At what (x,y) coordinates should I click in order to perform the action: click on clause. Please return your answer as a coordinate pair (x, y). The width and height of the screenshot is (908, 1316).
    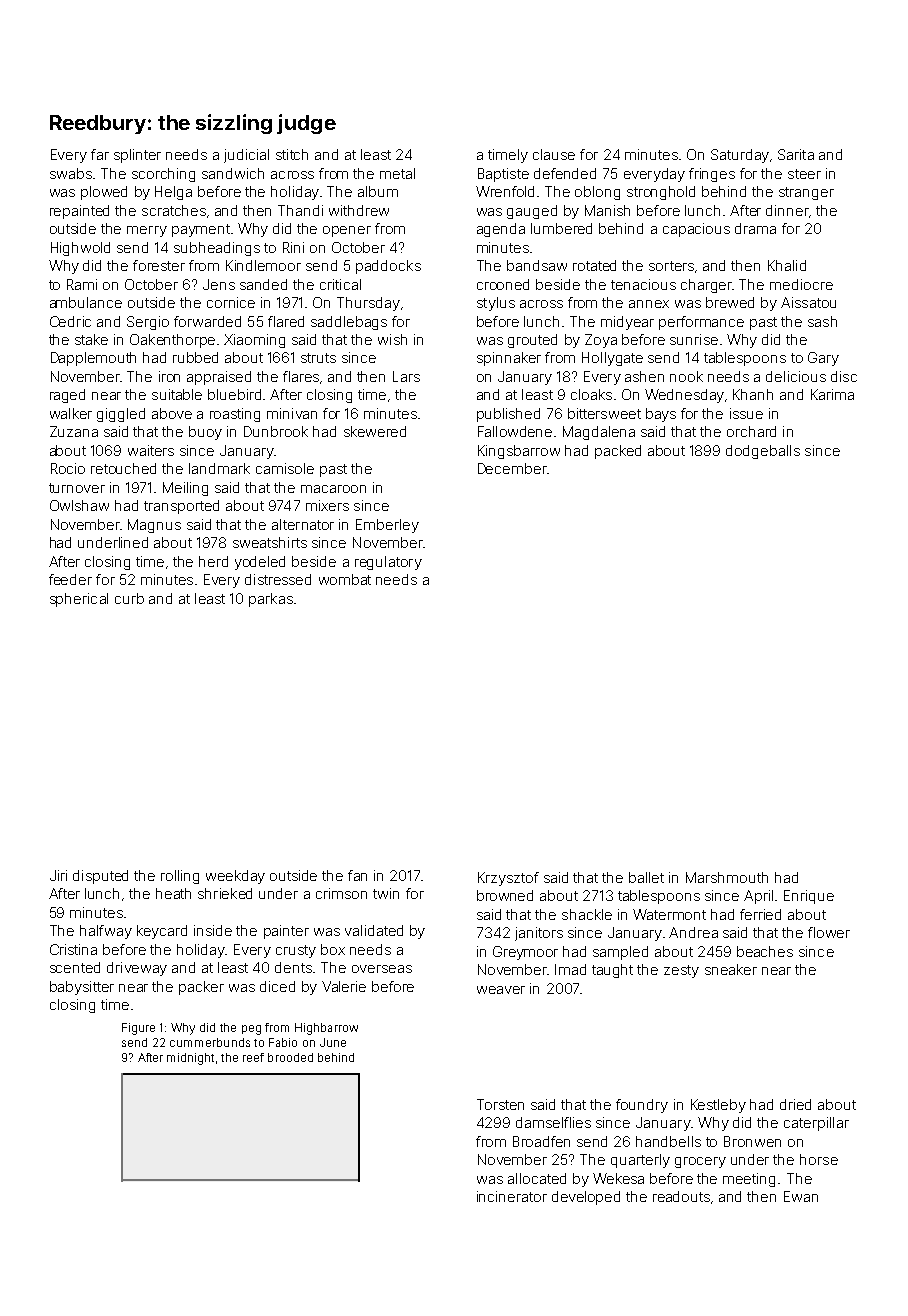
    Looking at the image, I should click on (554, 154).
